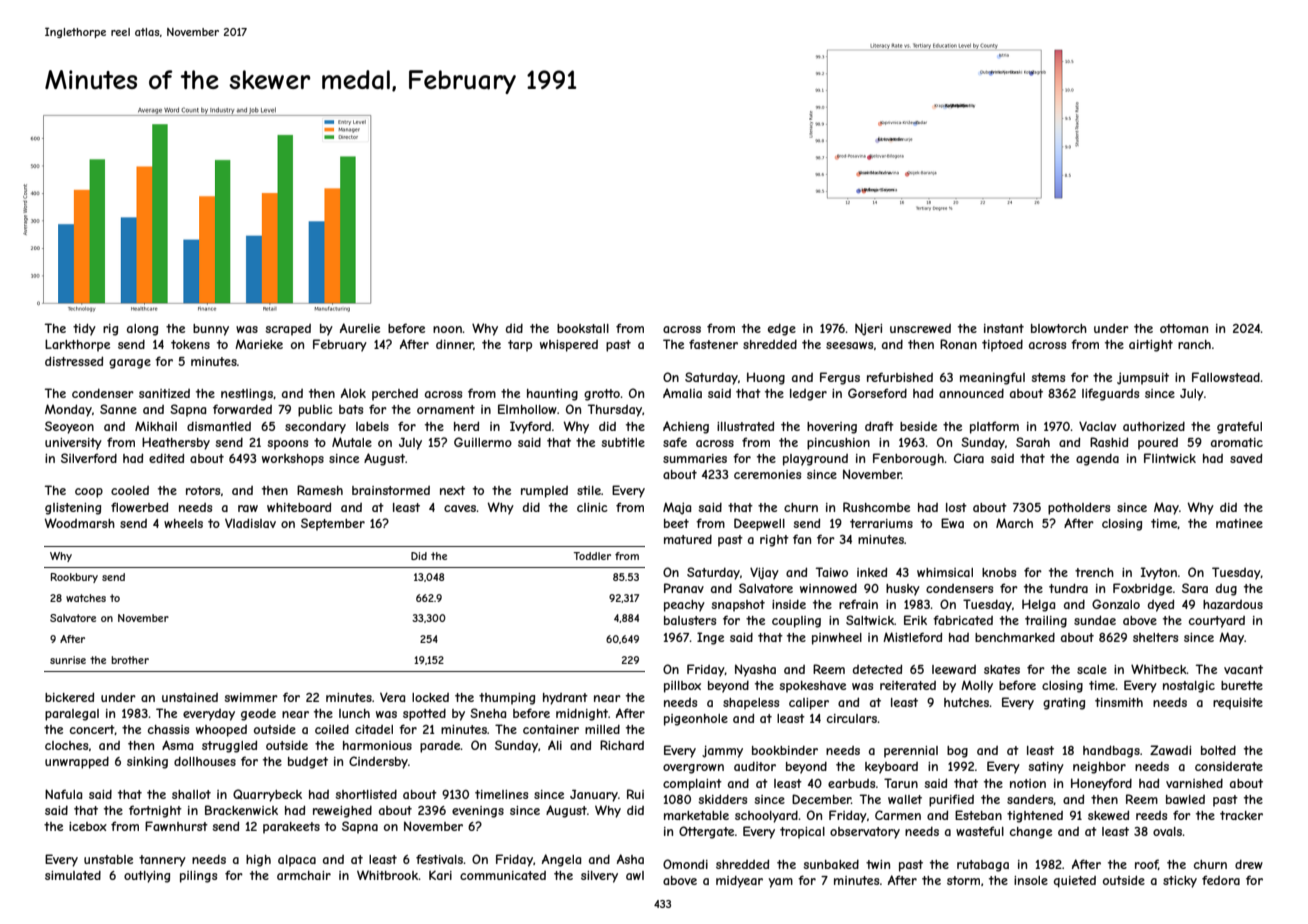  Describe the element at coordinates (460, 508) in the document. I see `caves` at that location.
